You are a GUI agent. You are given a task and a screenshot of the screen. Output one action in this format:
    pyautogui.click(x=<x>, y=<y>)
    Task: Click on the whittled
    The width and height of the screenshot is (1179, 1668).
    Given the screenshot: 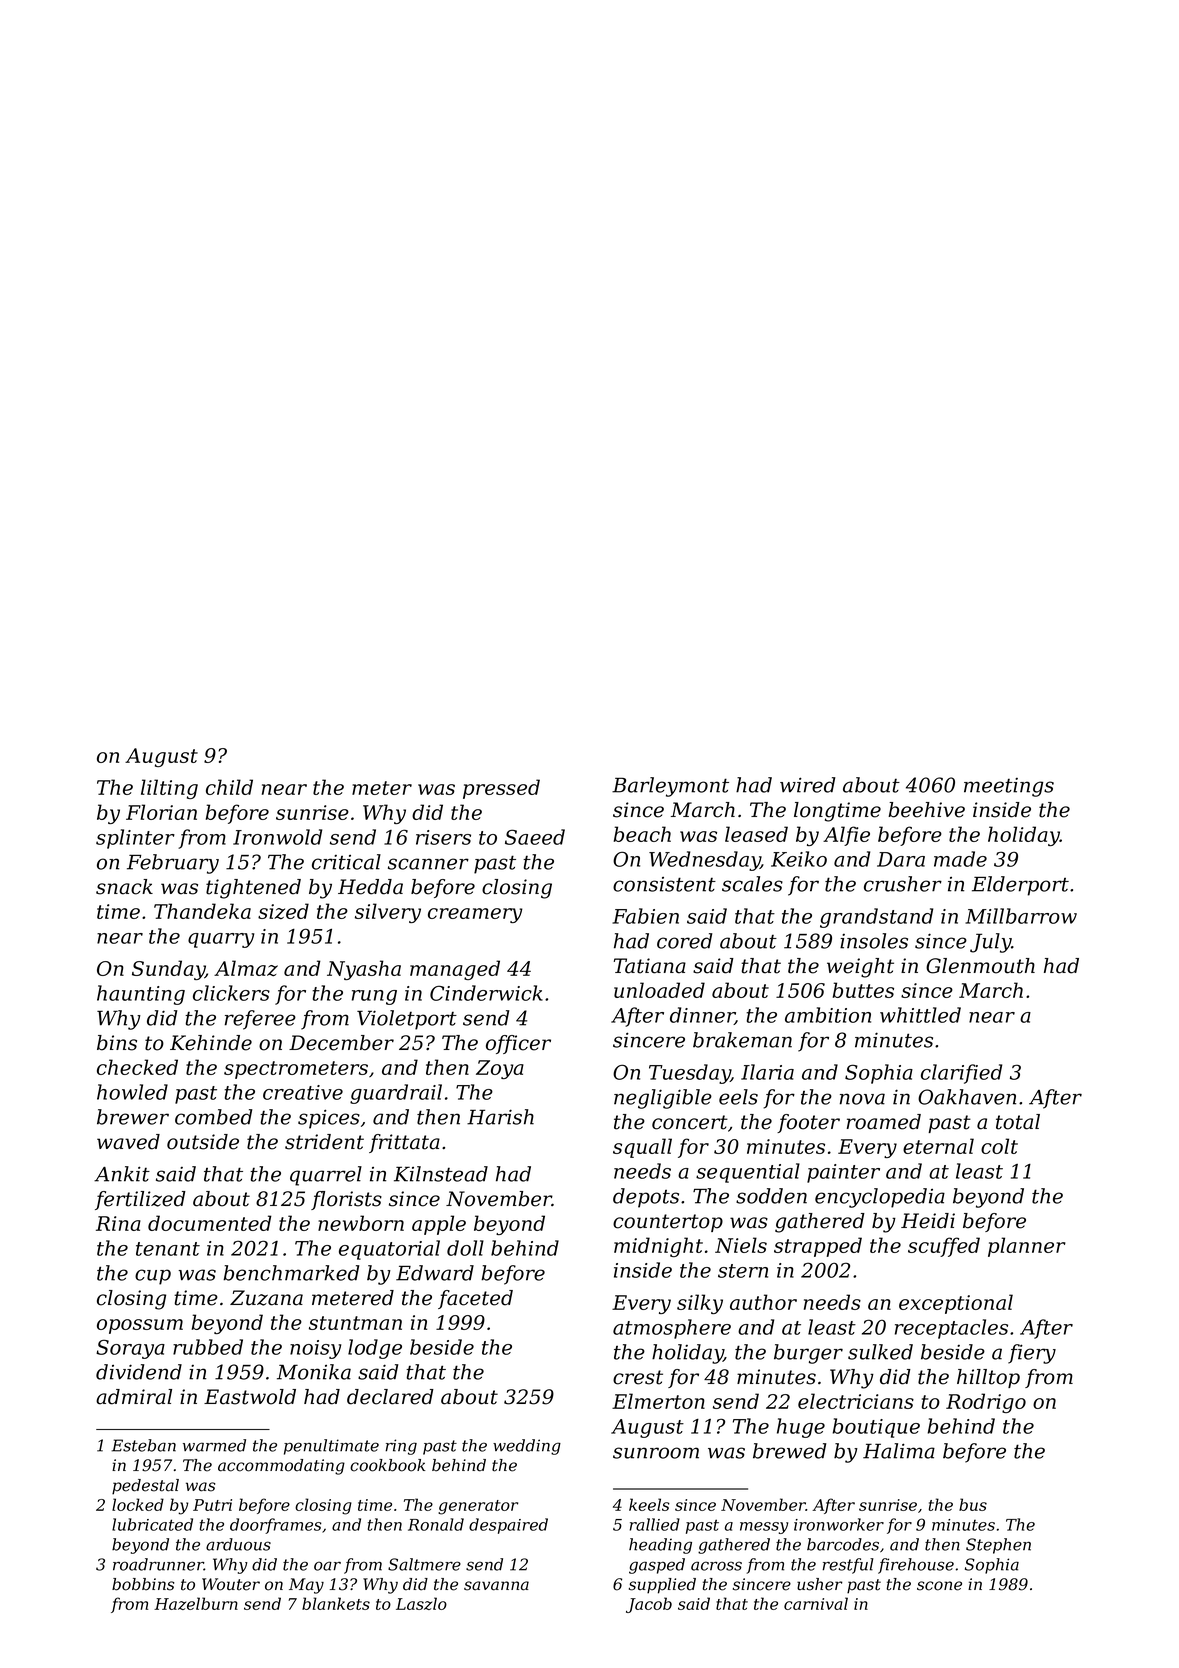 What is the action you would take?
    pyautogui.click(x=920, y=1015)
